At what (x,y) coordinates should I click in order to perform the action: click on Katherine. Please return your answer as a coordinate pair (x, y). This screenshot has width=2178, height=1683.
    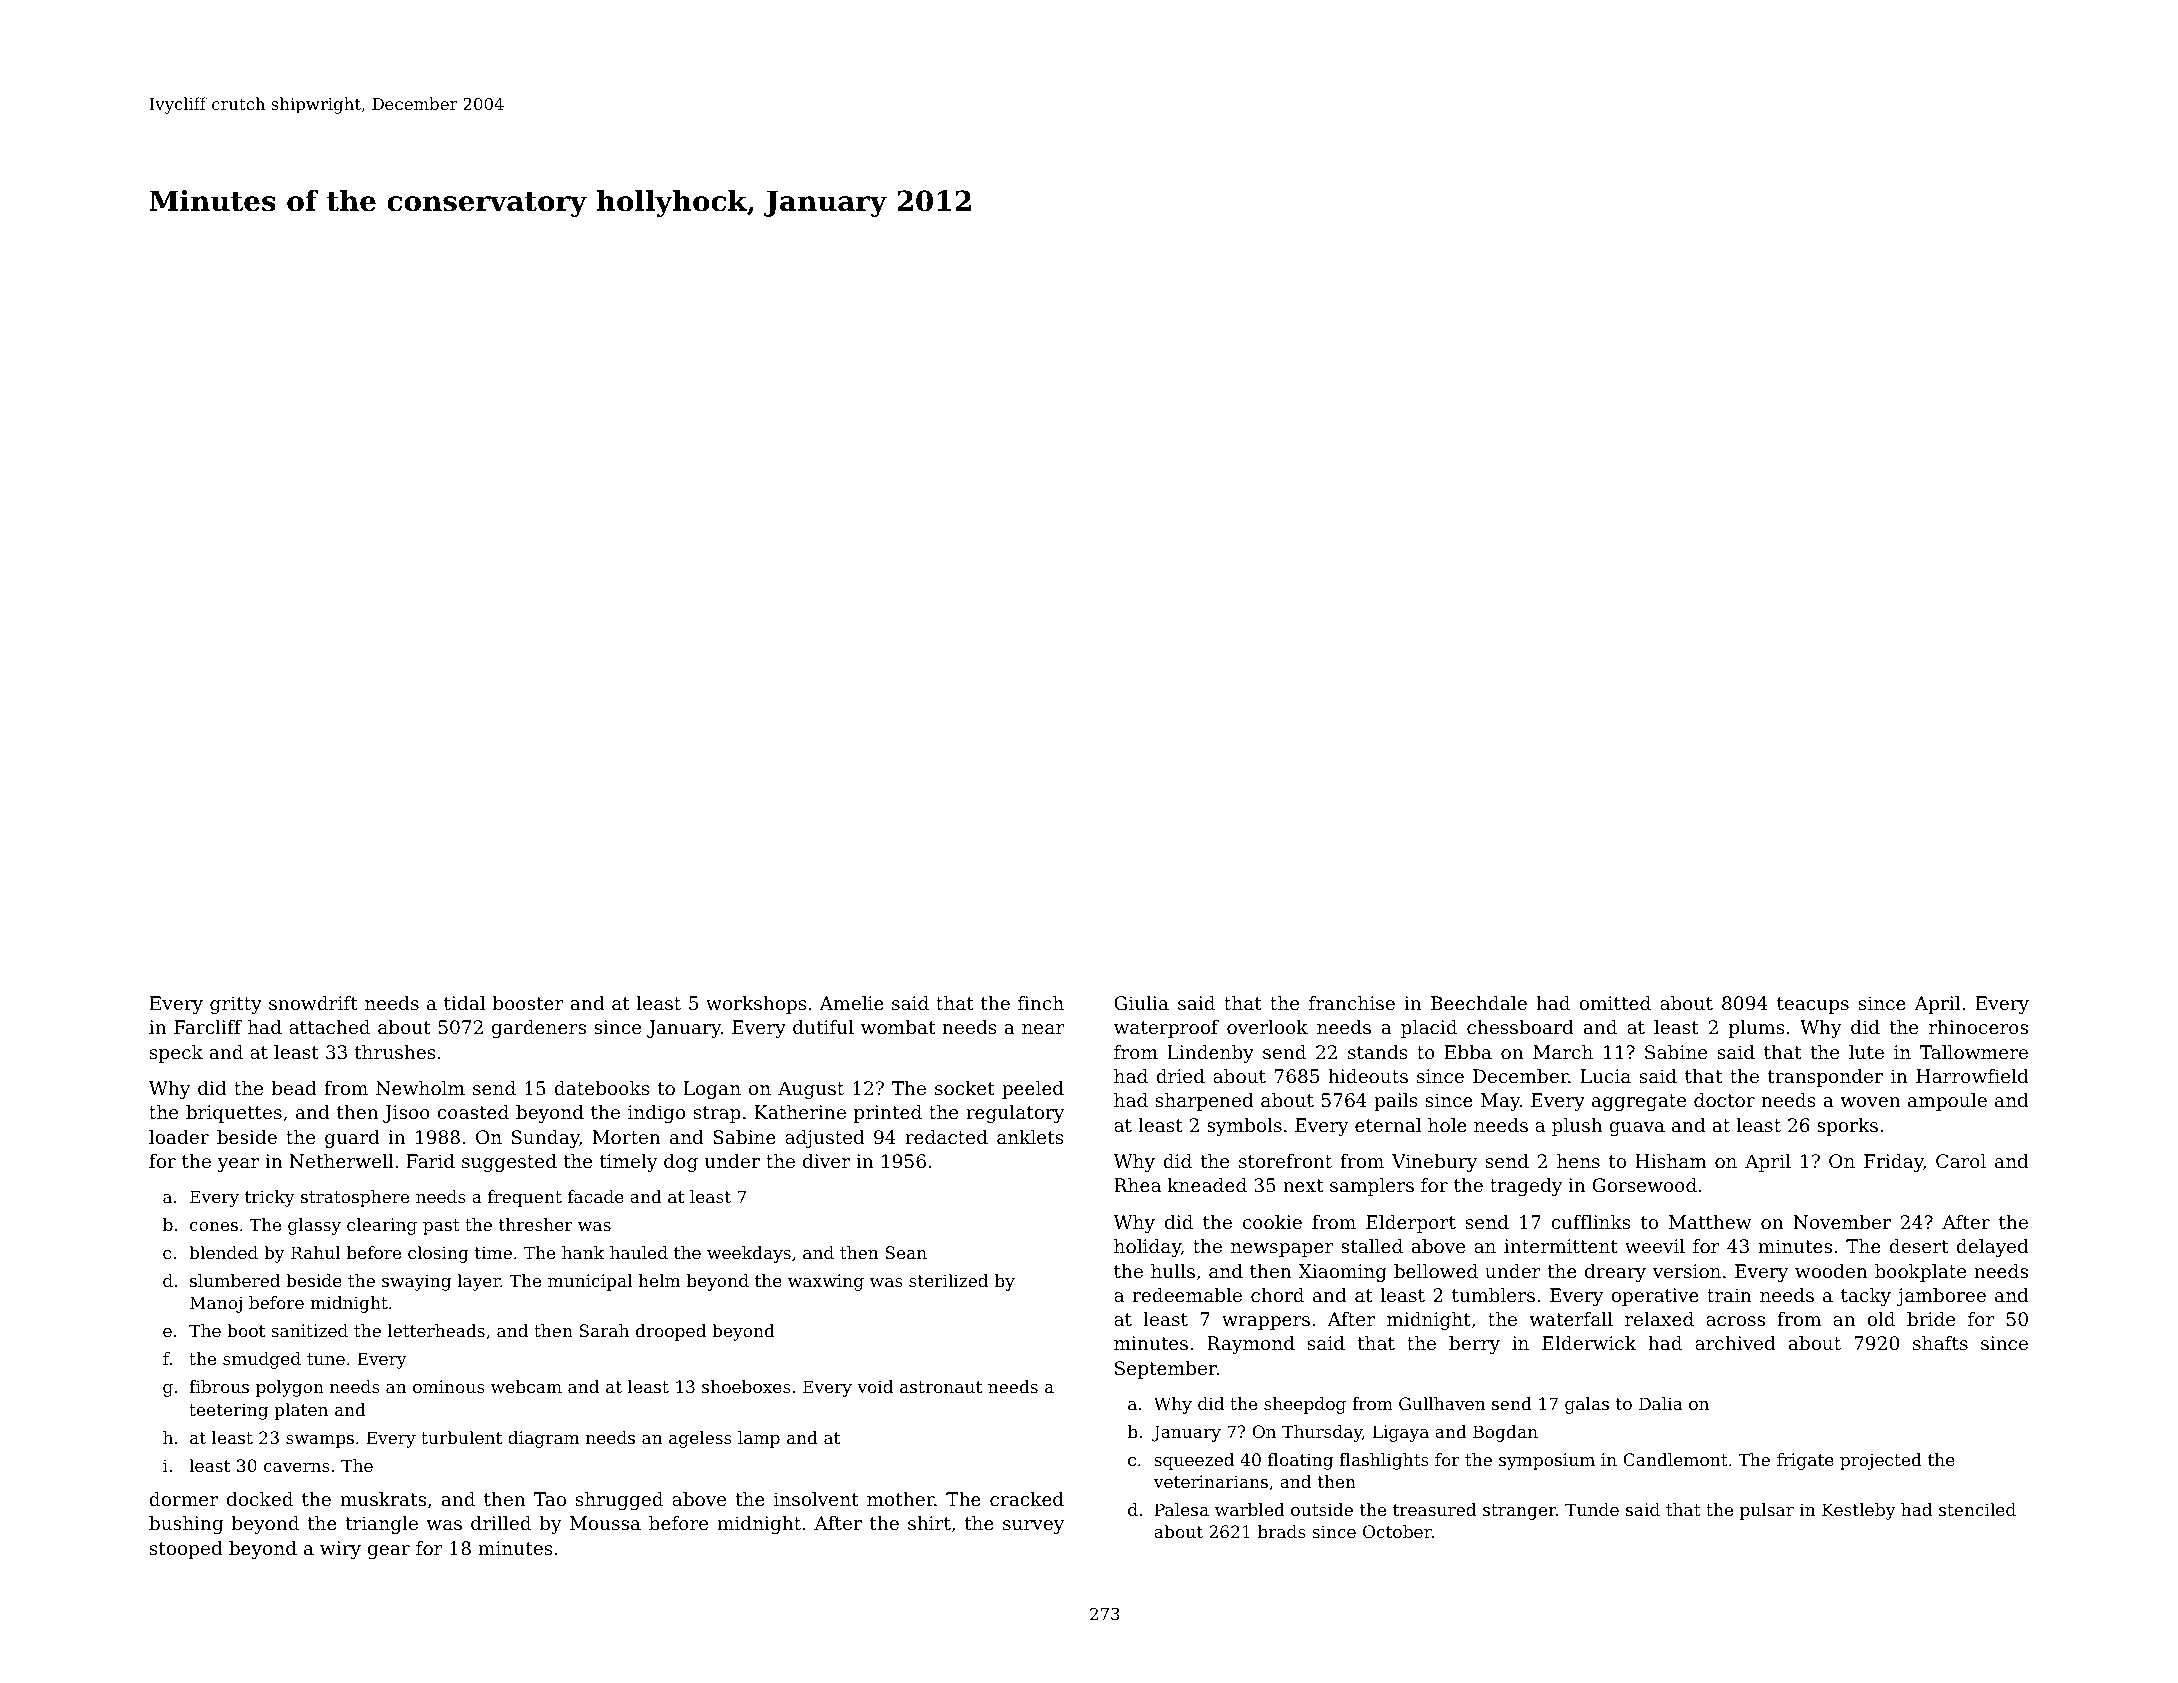
    Looking at the image, I should click on (800, 1112).
